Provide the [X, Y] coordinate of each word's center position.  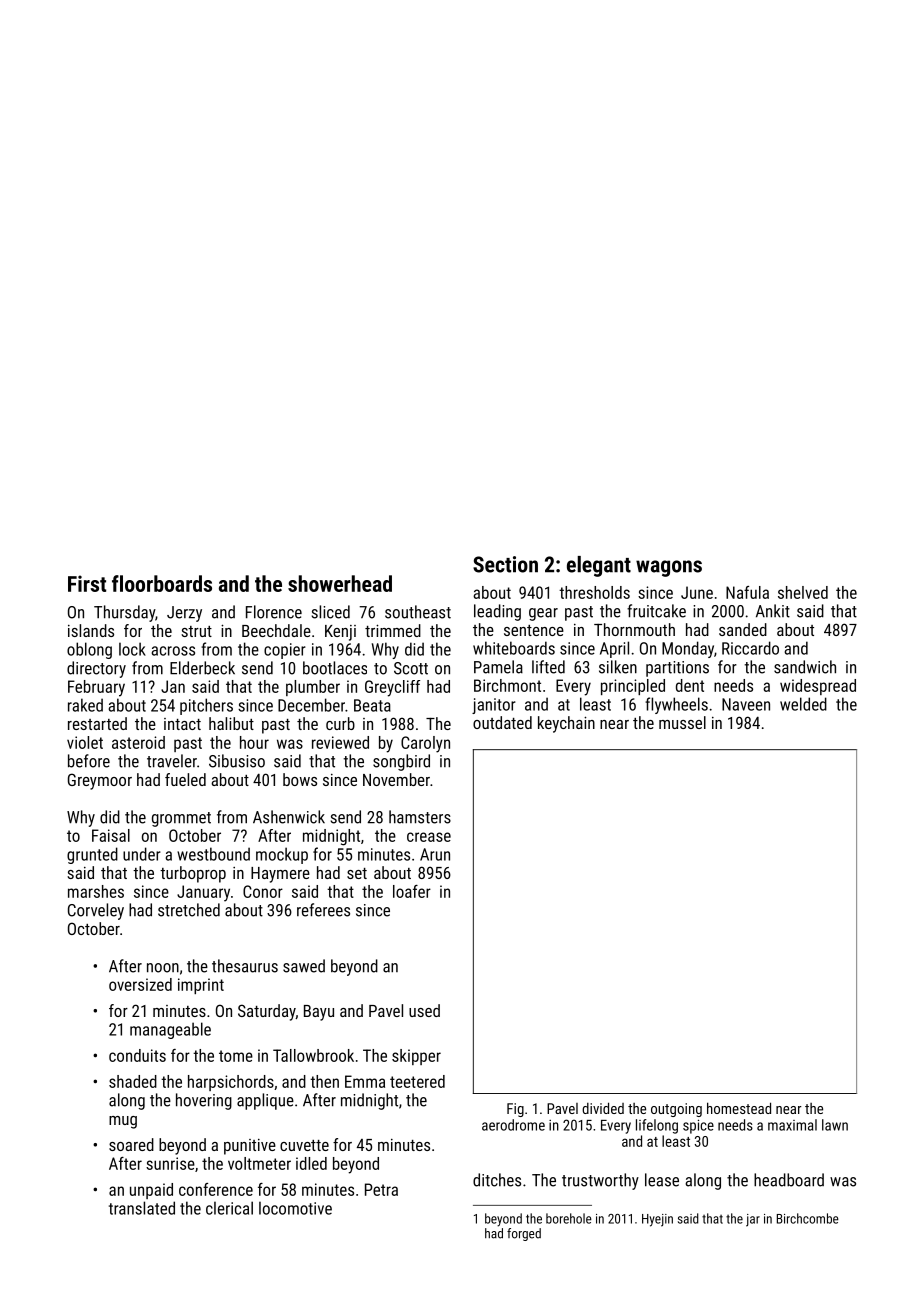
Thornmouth [634, 629]
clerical [229, 1208]
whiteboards [514, 648]
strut [196, 631]
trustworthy [600, 1181]
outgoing [676, 1110]
